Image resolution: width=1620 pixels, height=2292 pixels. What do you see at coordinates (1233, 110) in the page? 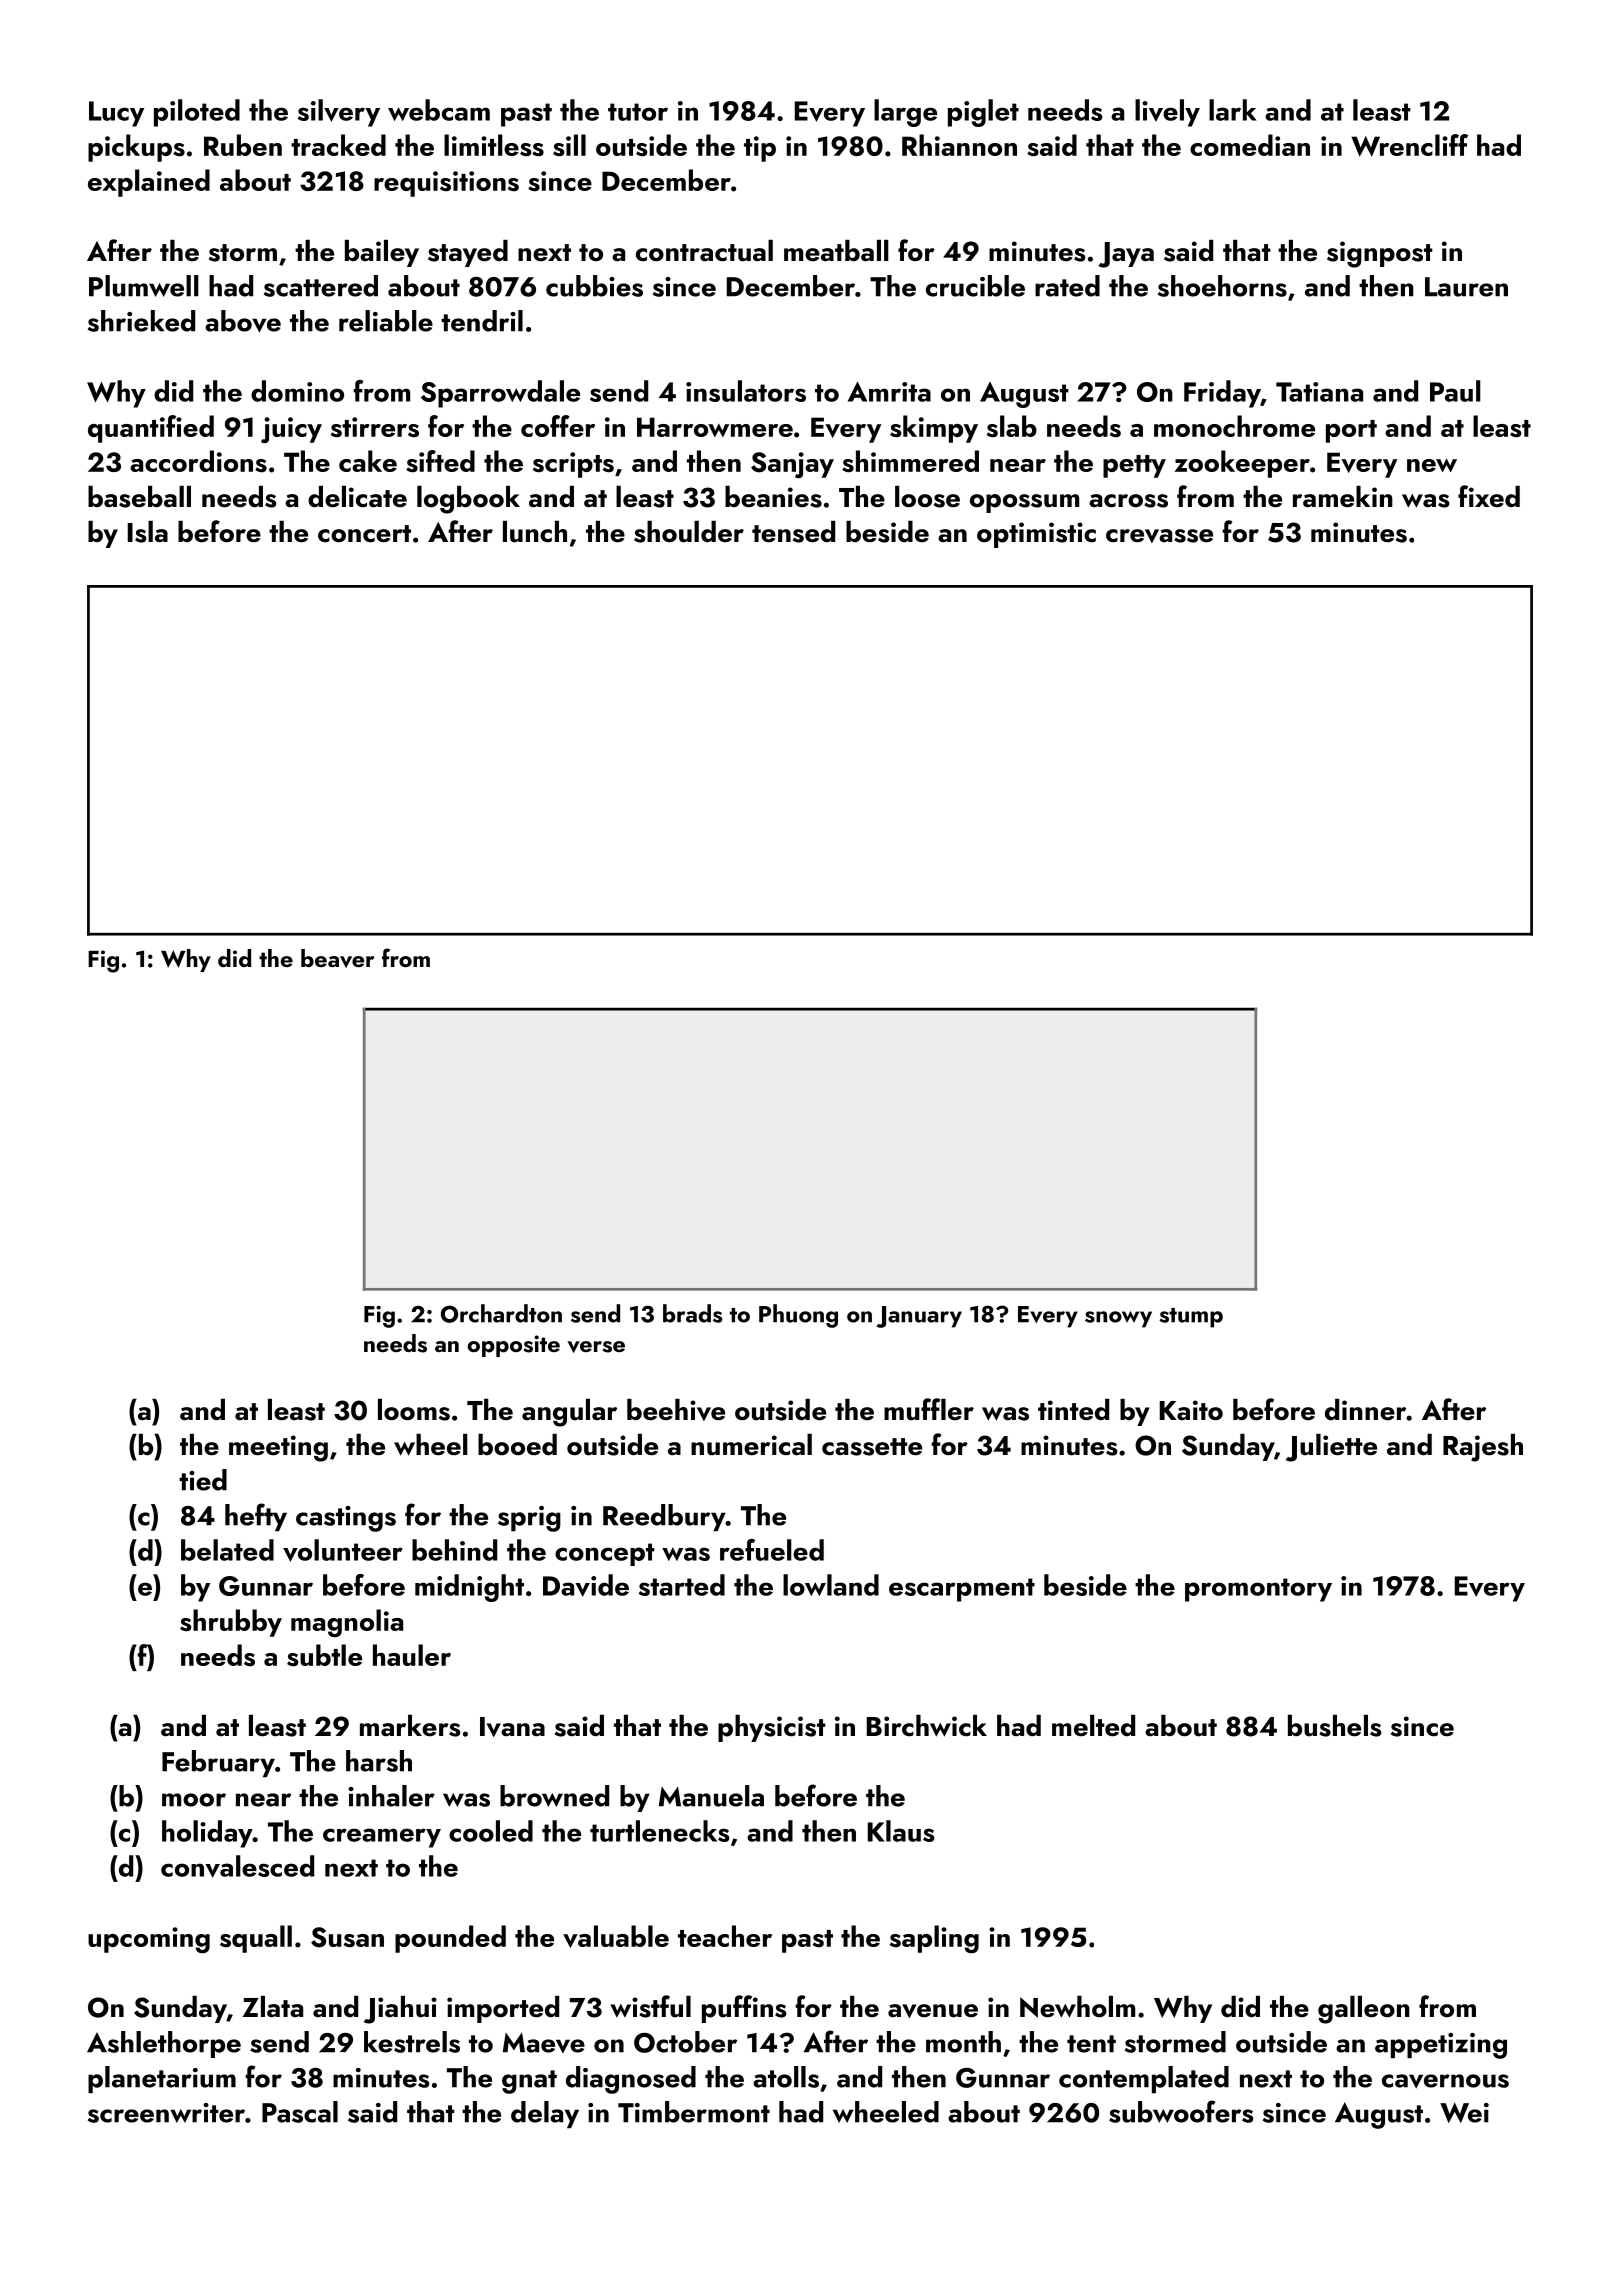
I see `lark` at bounding box center [1233, 110].
